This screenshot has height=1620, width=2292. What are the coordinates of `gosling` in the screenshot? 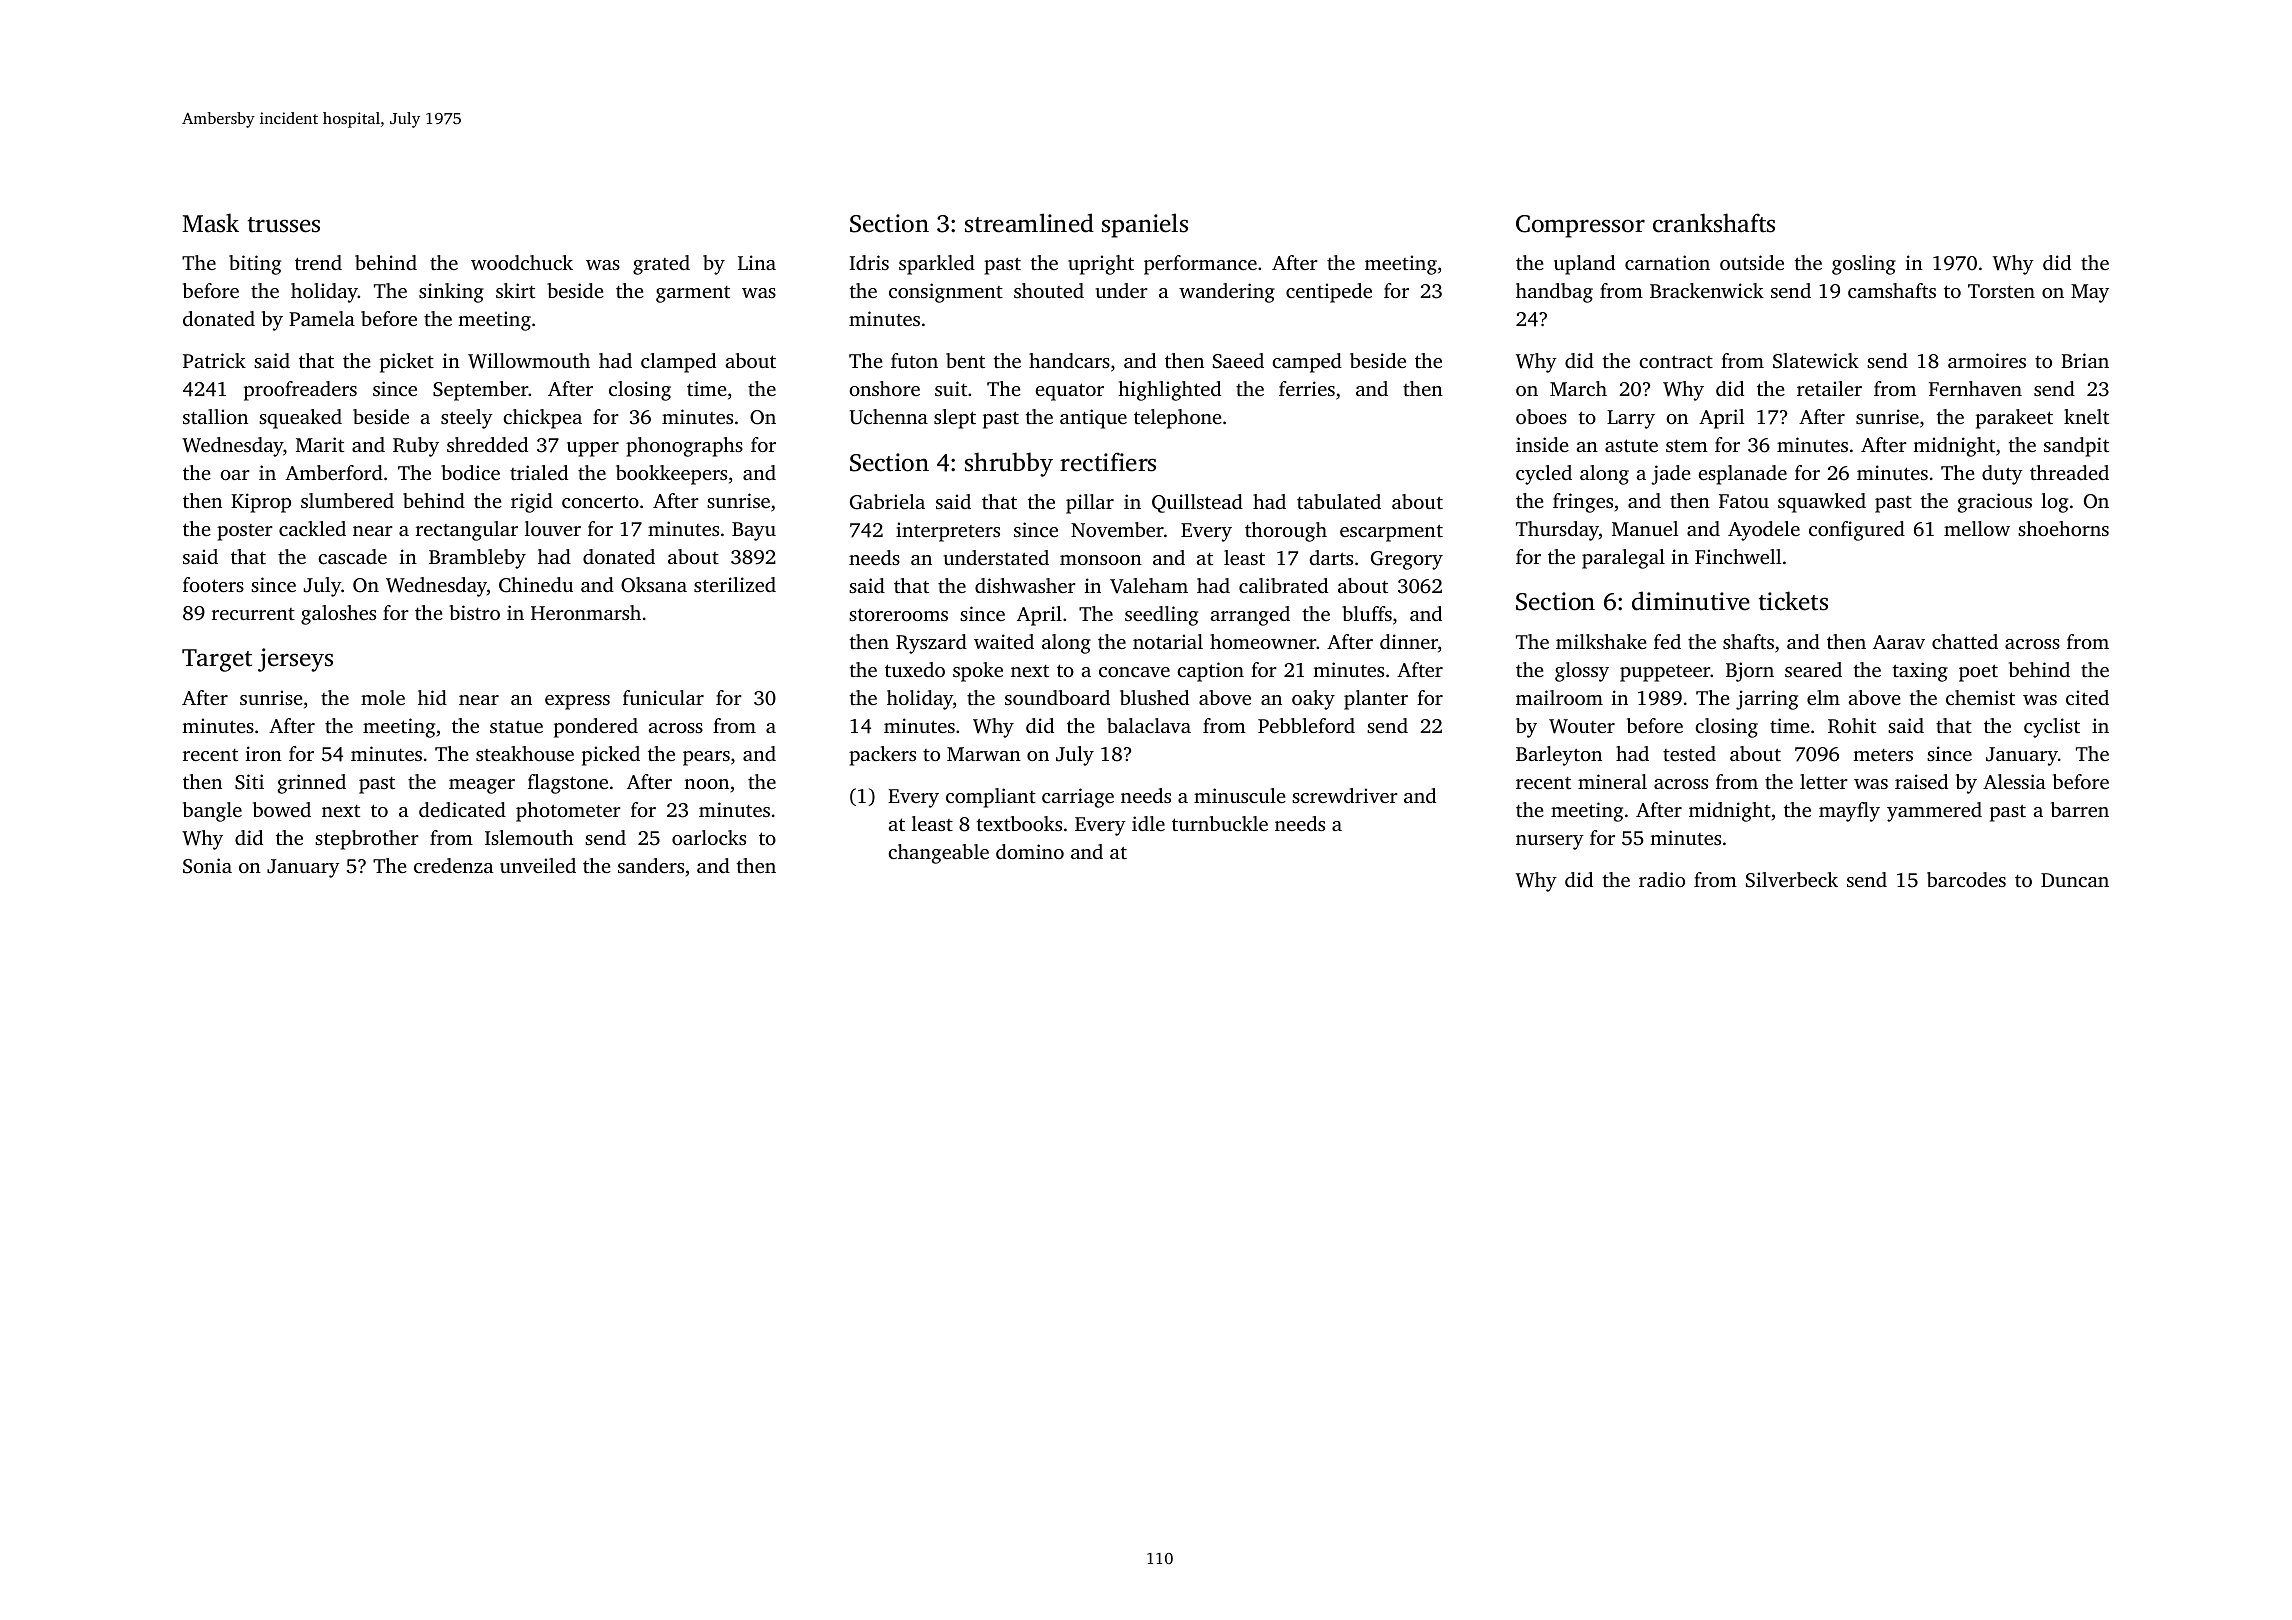 It's located at (1864, 265).
